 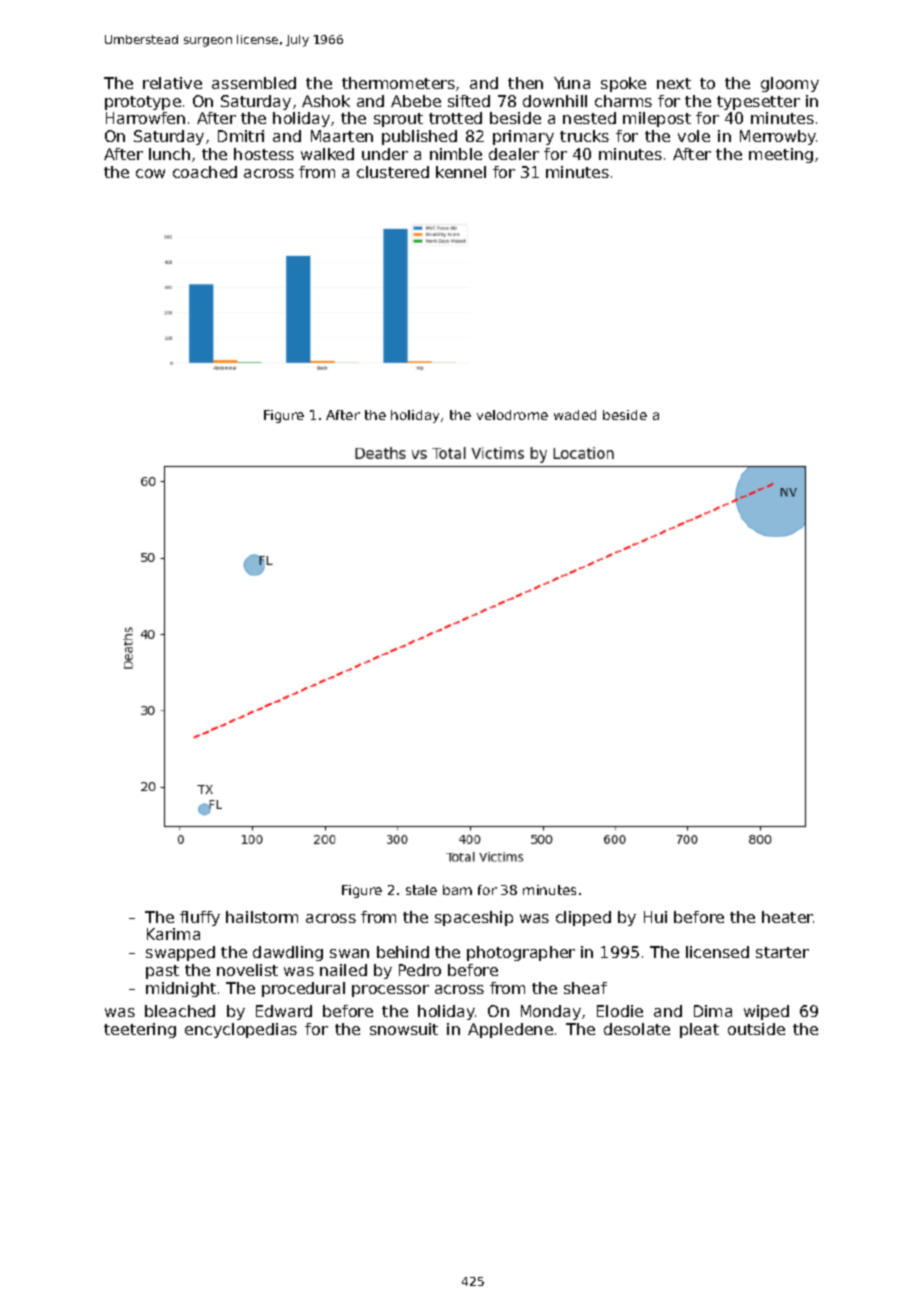 What do you see at coordinates (572, 83) in the image?
I see `Yuna` at bounding box center [572, 83].
